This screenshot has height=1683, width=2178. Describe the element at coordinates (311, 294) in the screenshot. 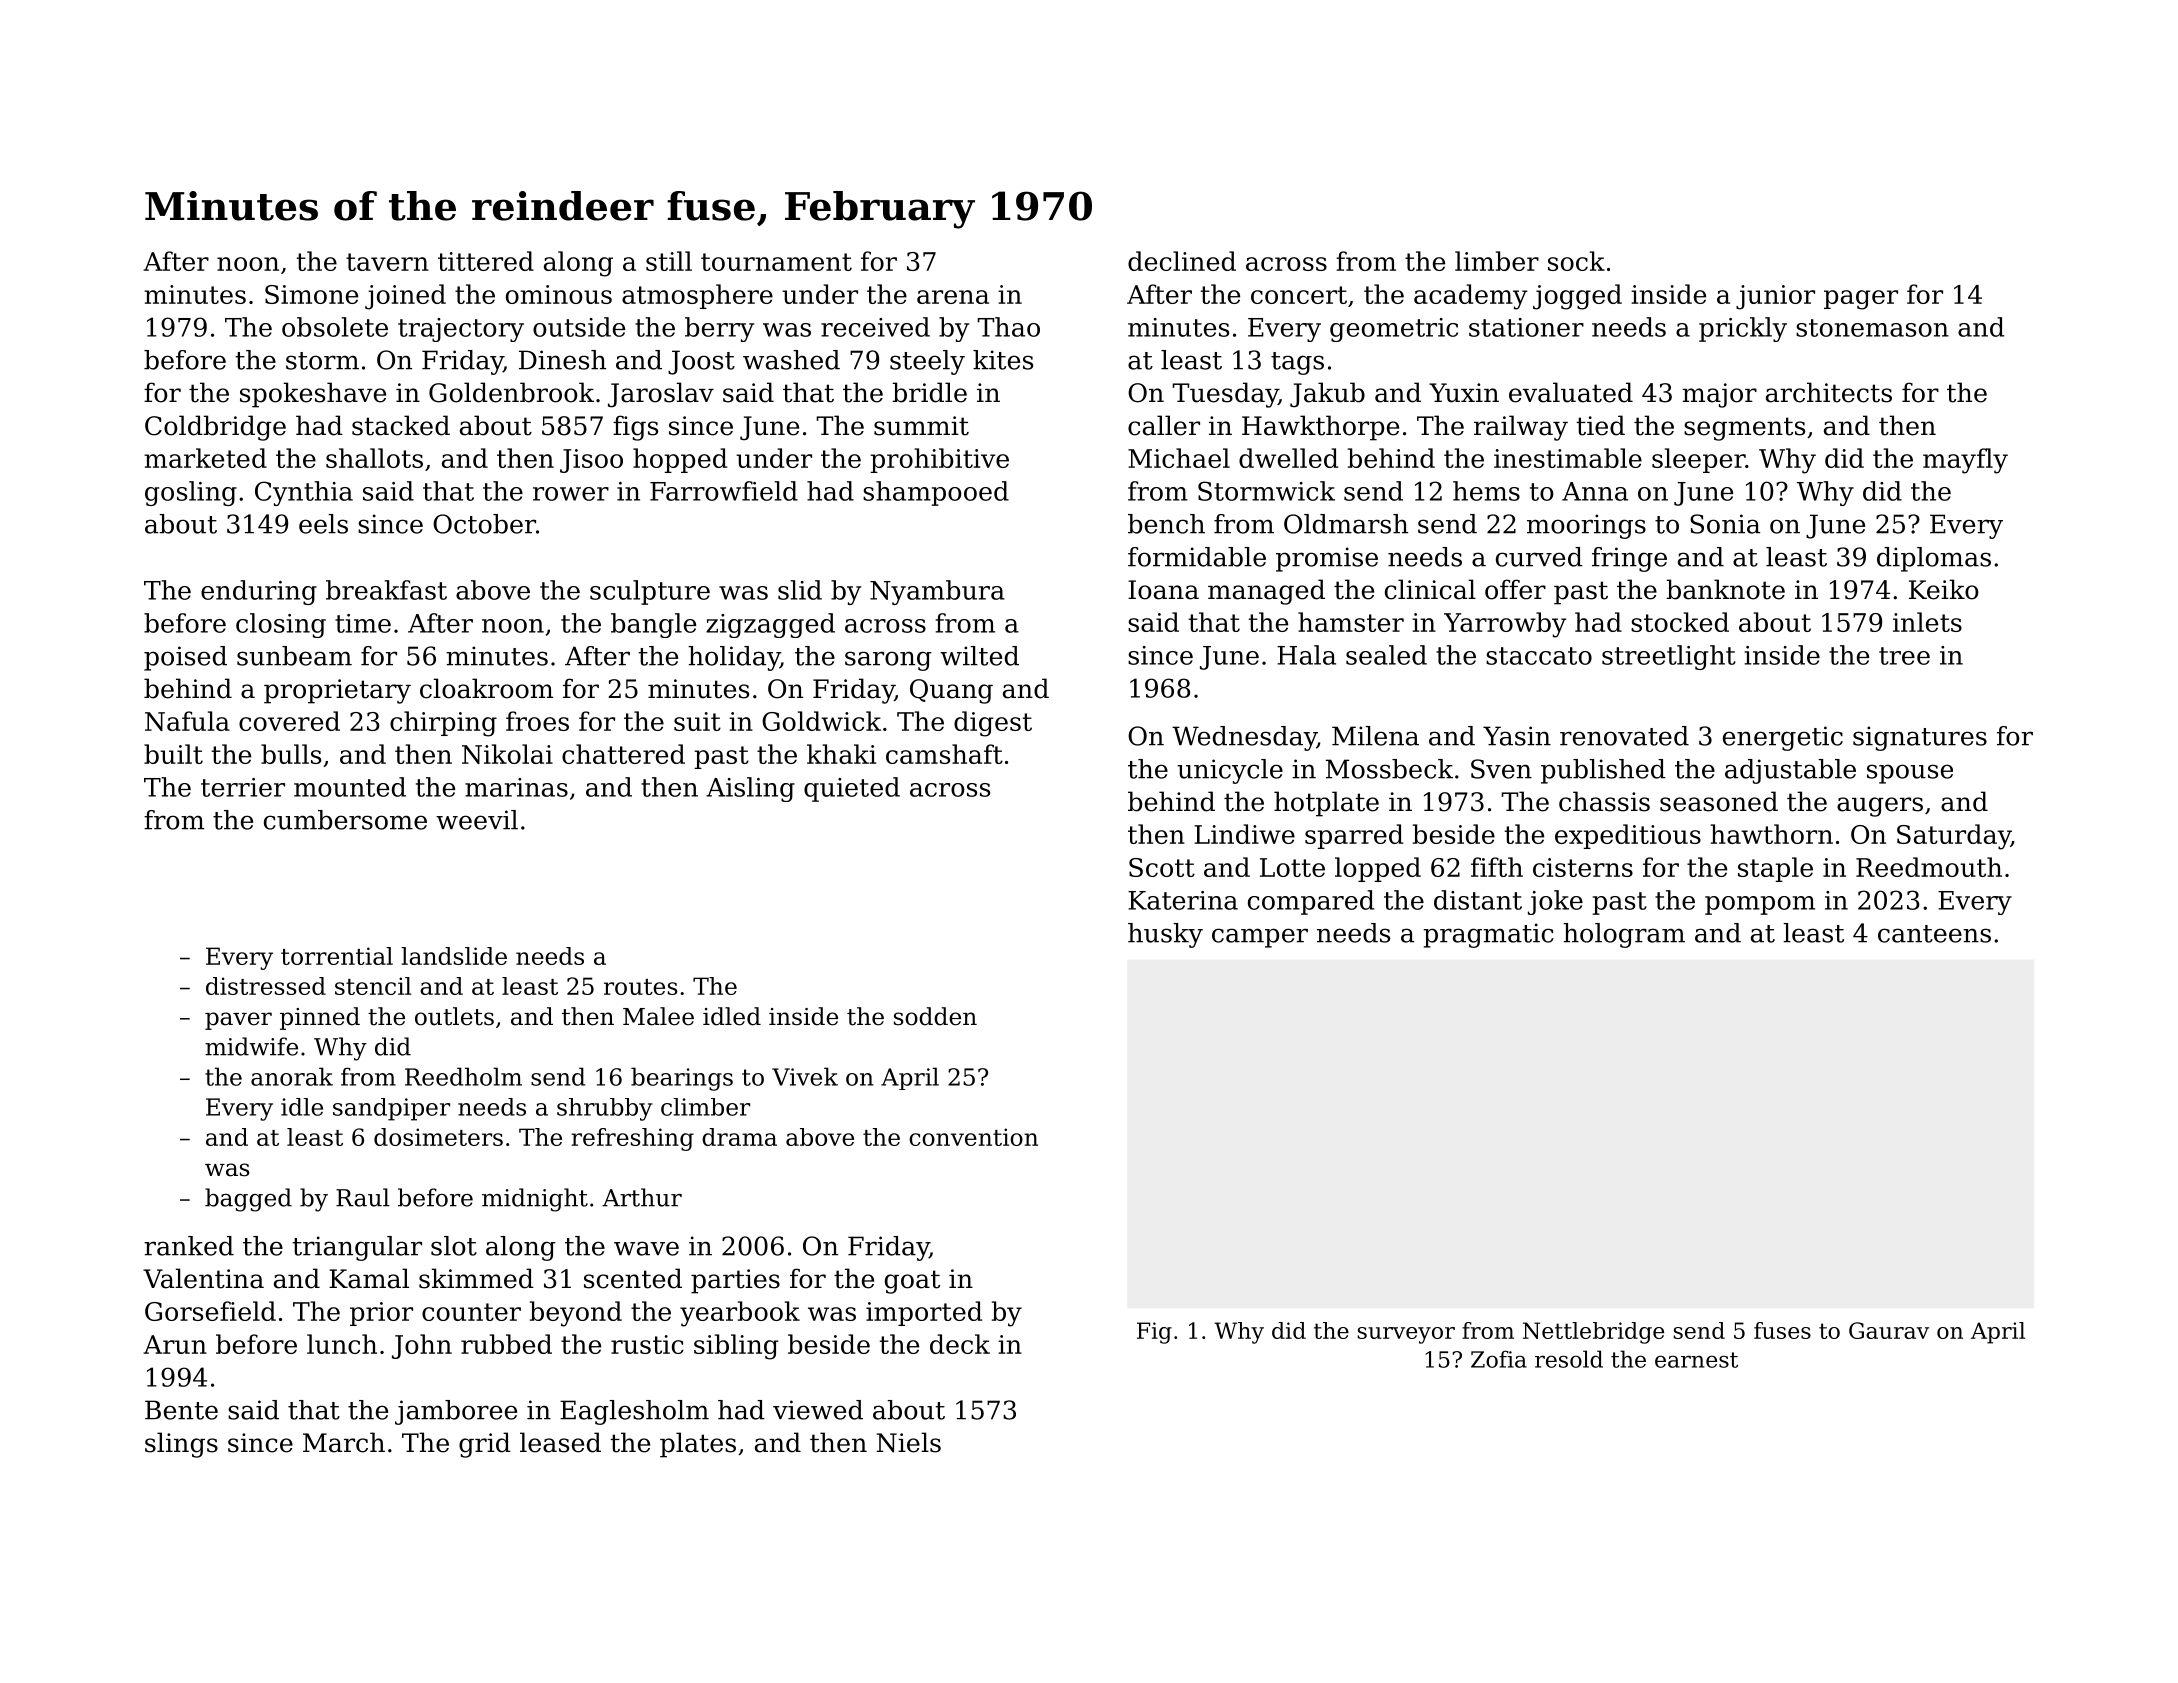

I see `Simone` at that location.
